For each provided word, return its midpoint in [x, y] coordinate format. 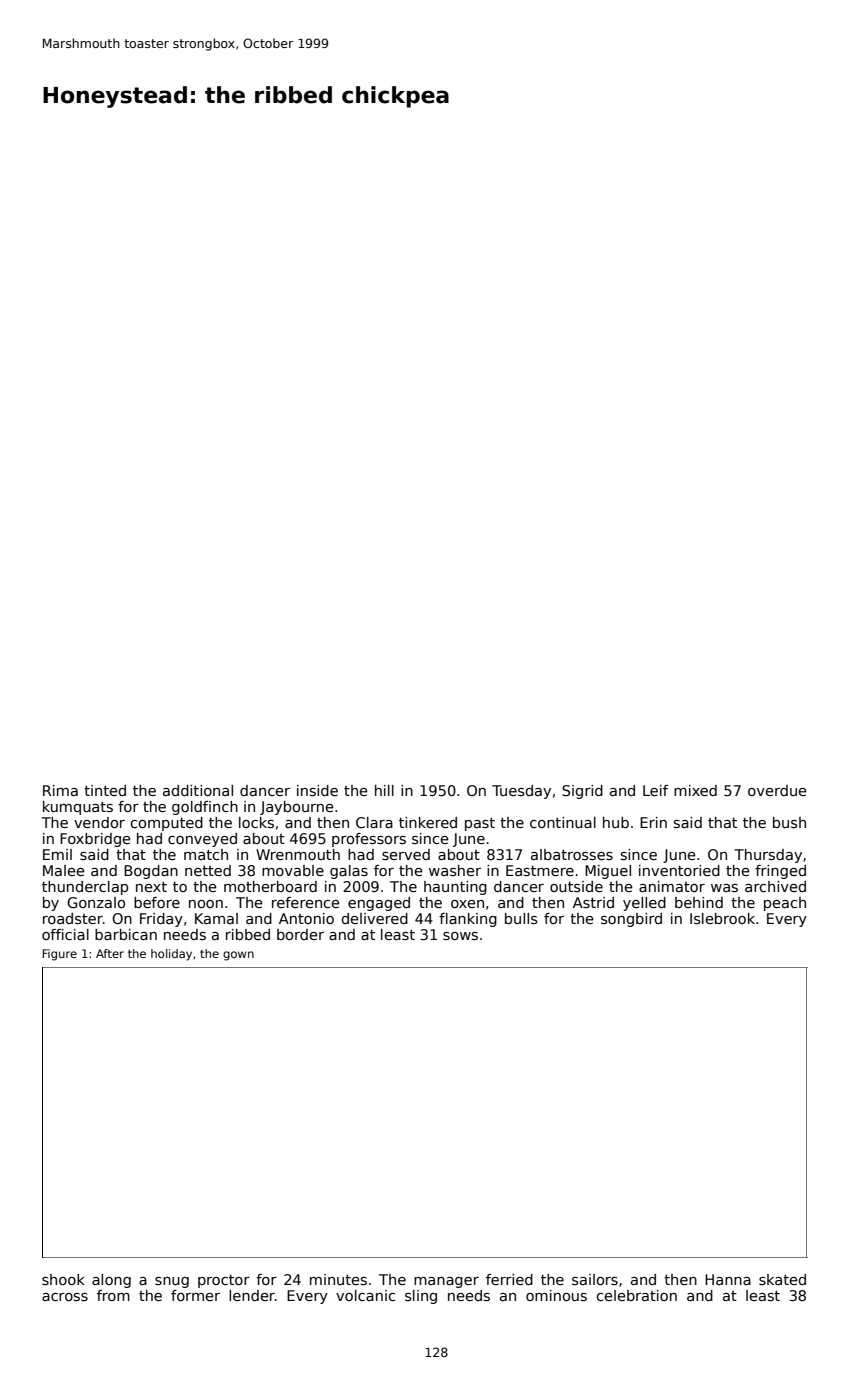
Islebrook [722, 918]
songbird [631, 920]
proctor [224, 1281]
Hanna [728, 1279]
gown [238, 956]
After [110, 953]
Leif [655, 790]
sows [460, 936]
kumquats [78, 808]
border [300, 934]
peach [785, 904]
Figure [59, 955]
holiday [171, 955]
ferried [509, 1279]
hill [384, 790]
